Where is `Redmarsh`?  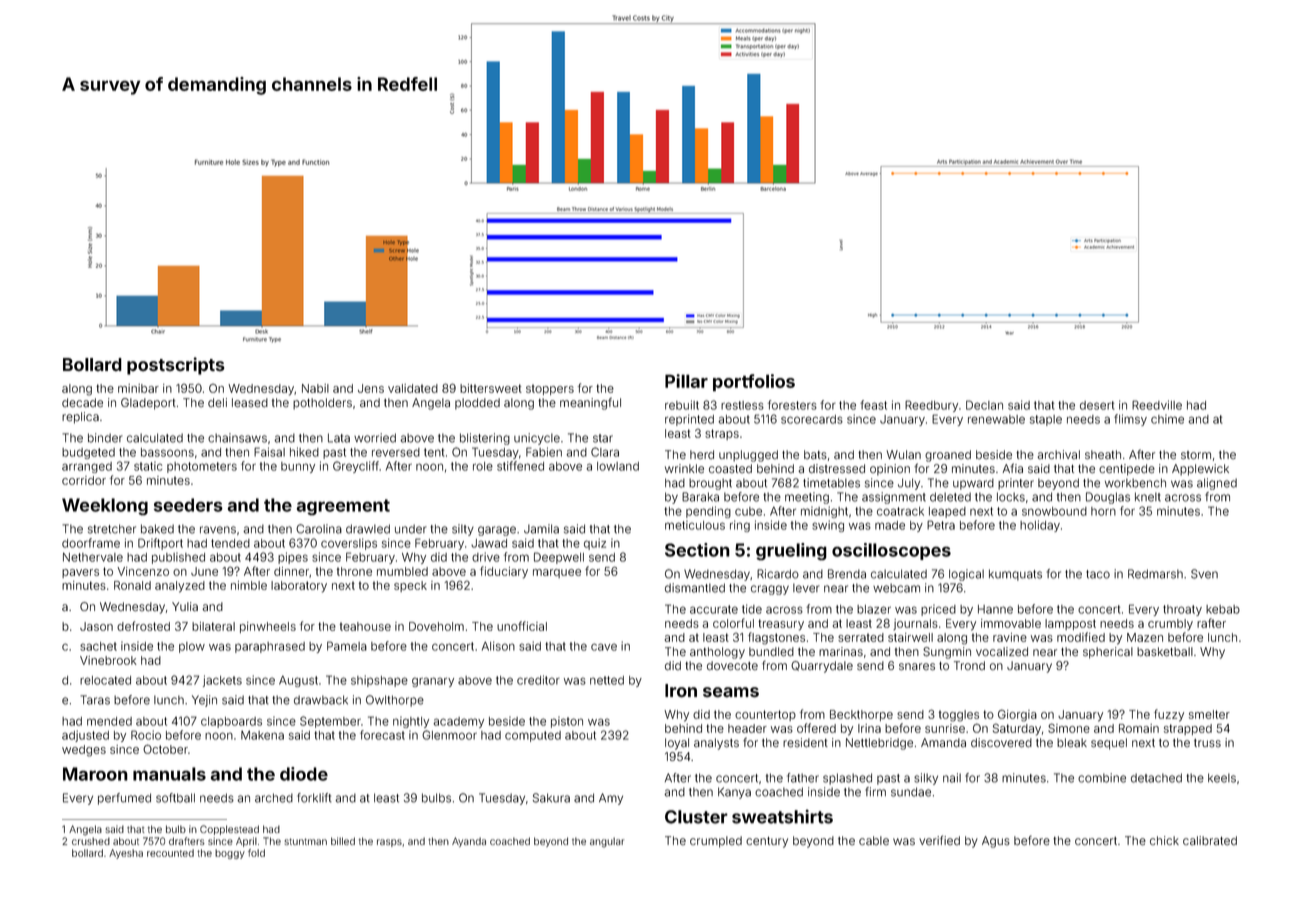
Redmarsh is located at coordinates (1155, 574).
